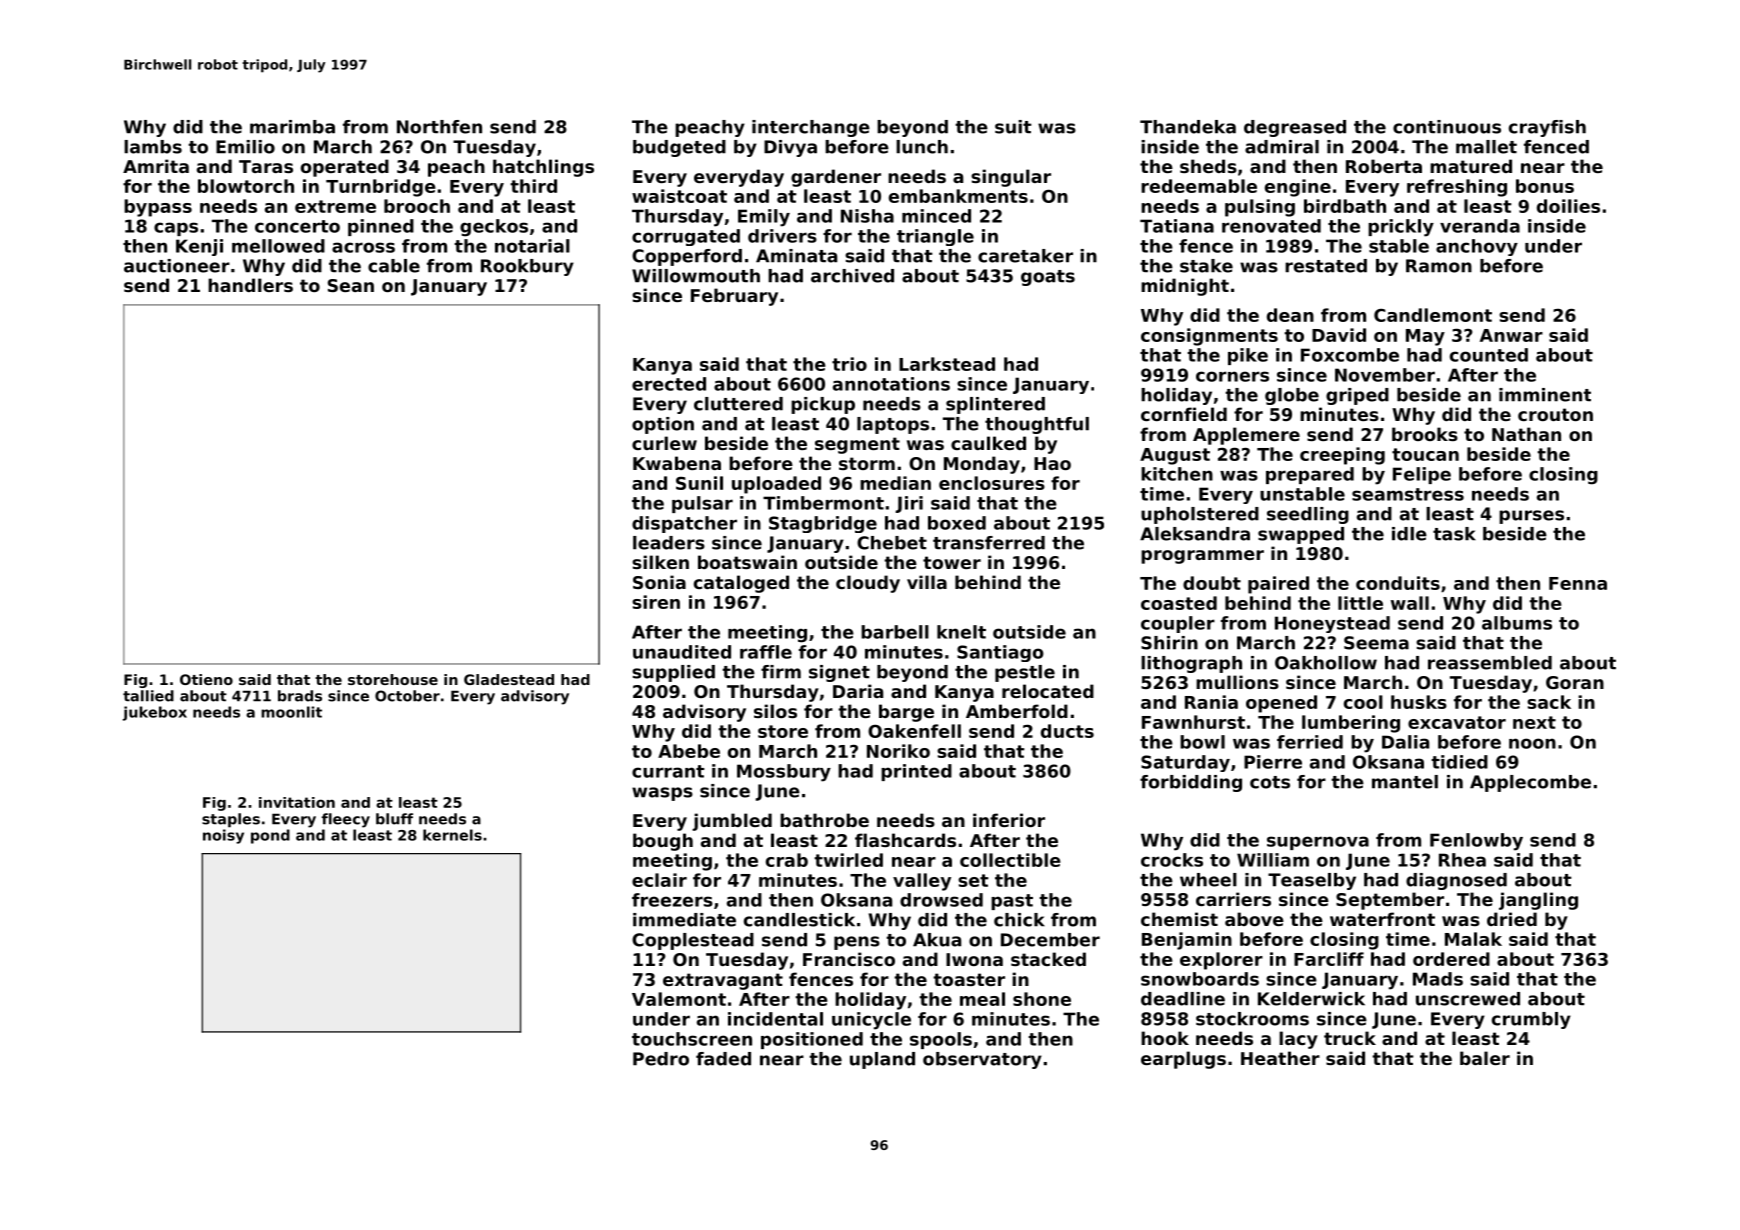  I want to click on pike, so click(1248, 356).
